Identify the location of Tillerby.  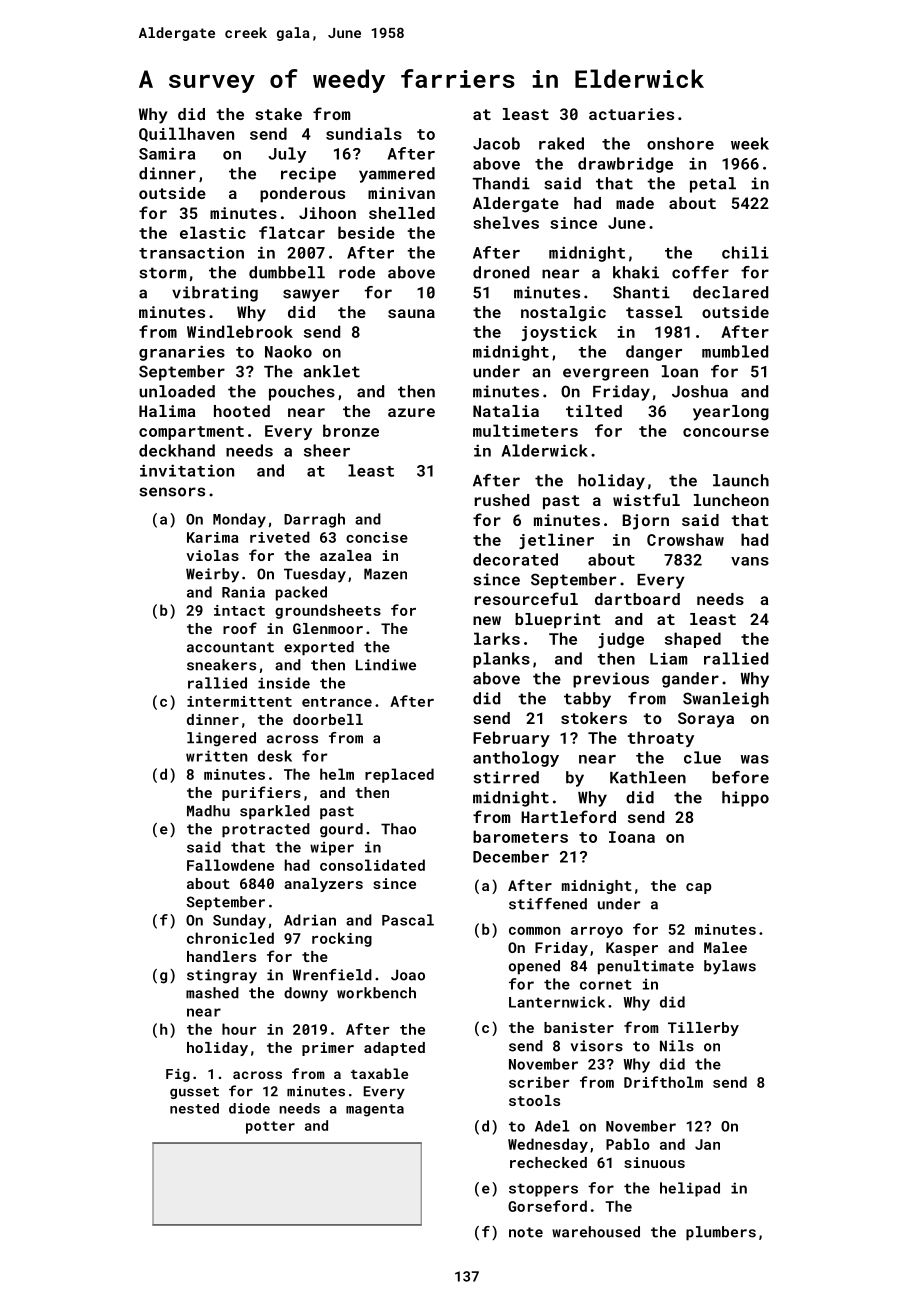
(703, 1029).
